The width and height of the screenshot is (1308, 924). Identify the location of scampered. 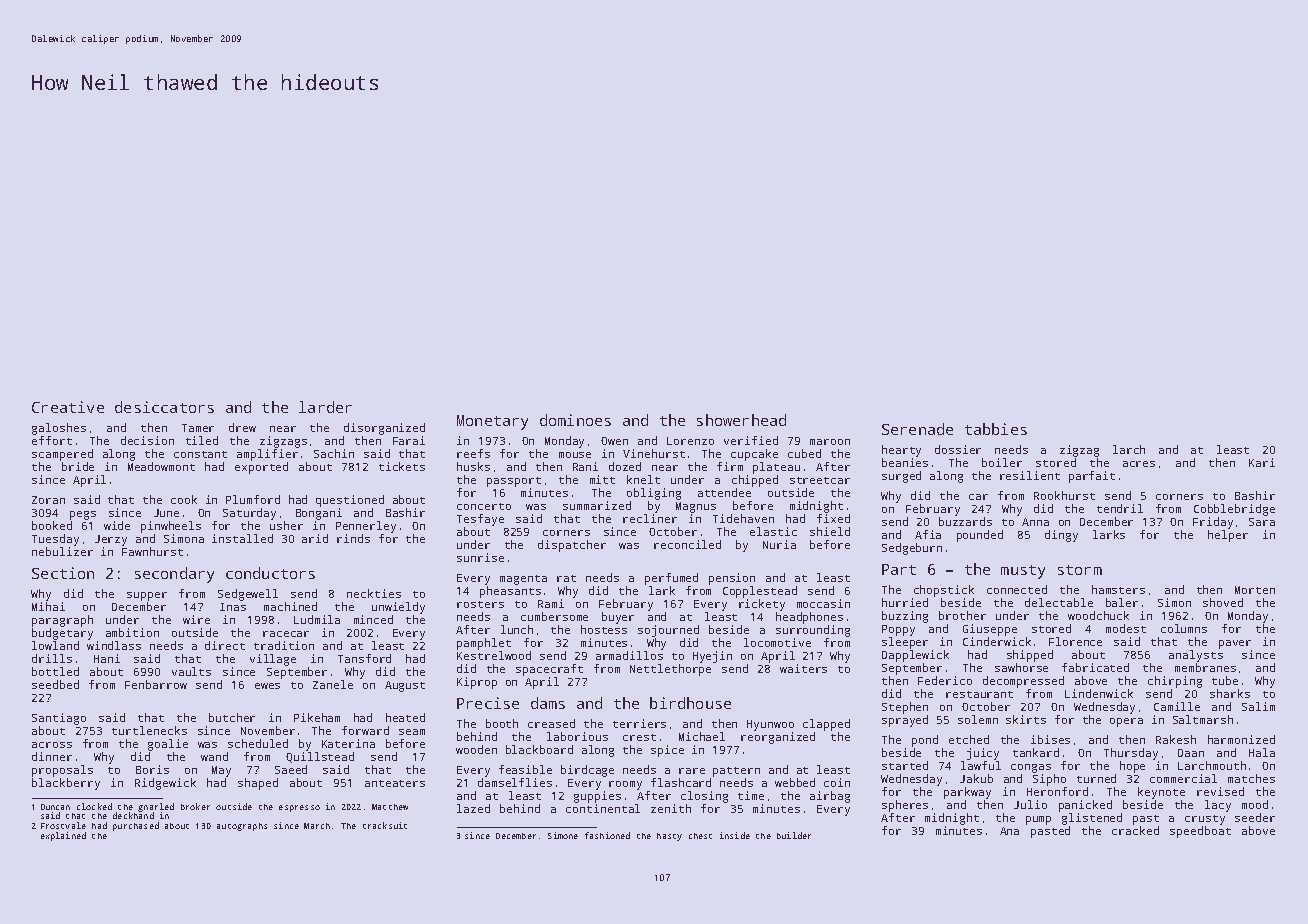
(62, 455).
